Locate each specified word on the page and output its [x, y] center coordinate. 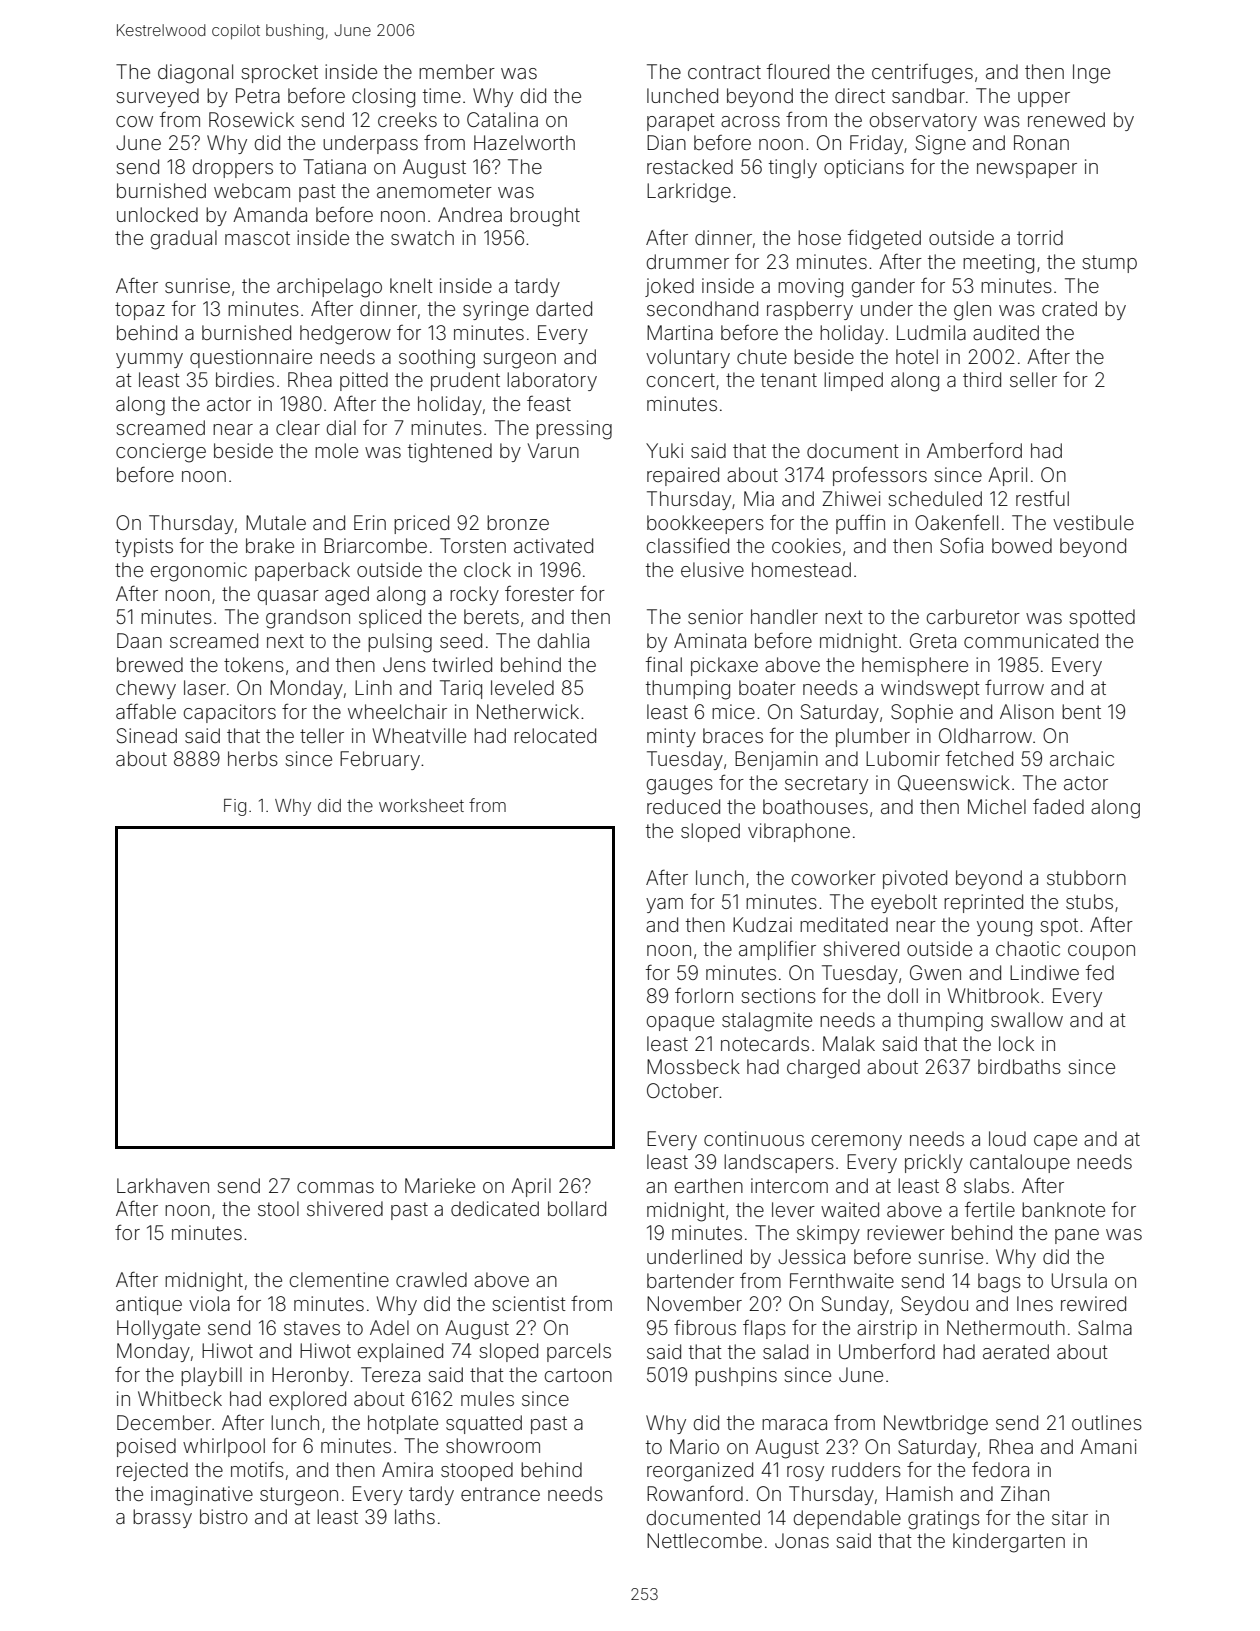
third [982, 379]
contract [724, 72]
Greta [933, 640]
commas [335, 1187]
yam [664, 905]
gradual [184, 240]
